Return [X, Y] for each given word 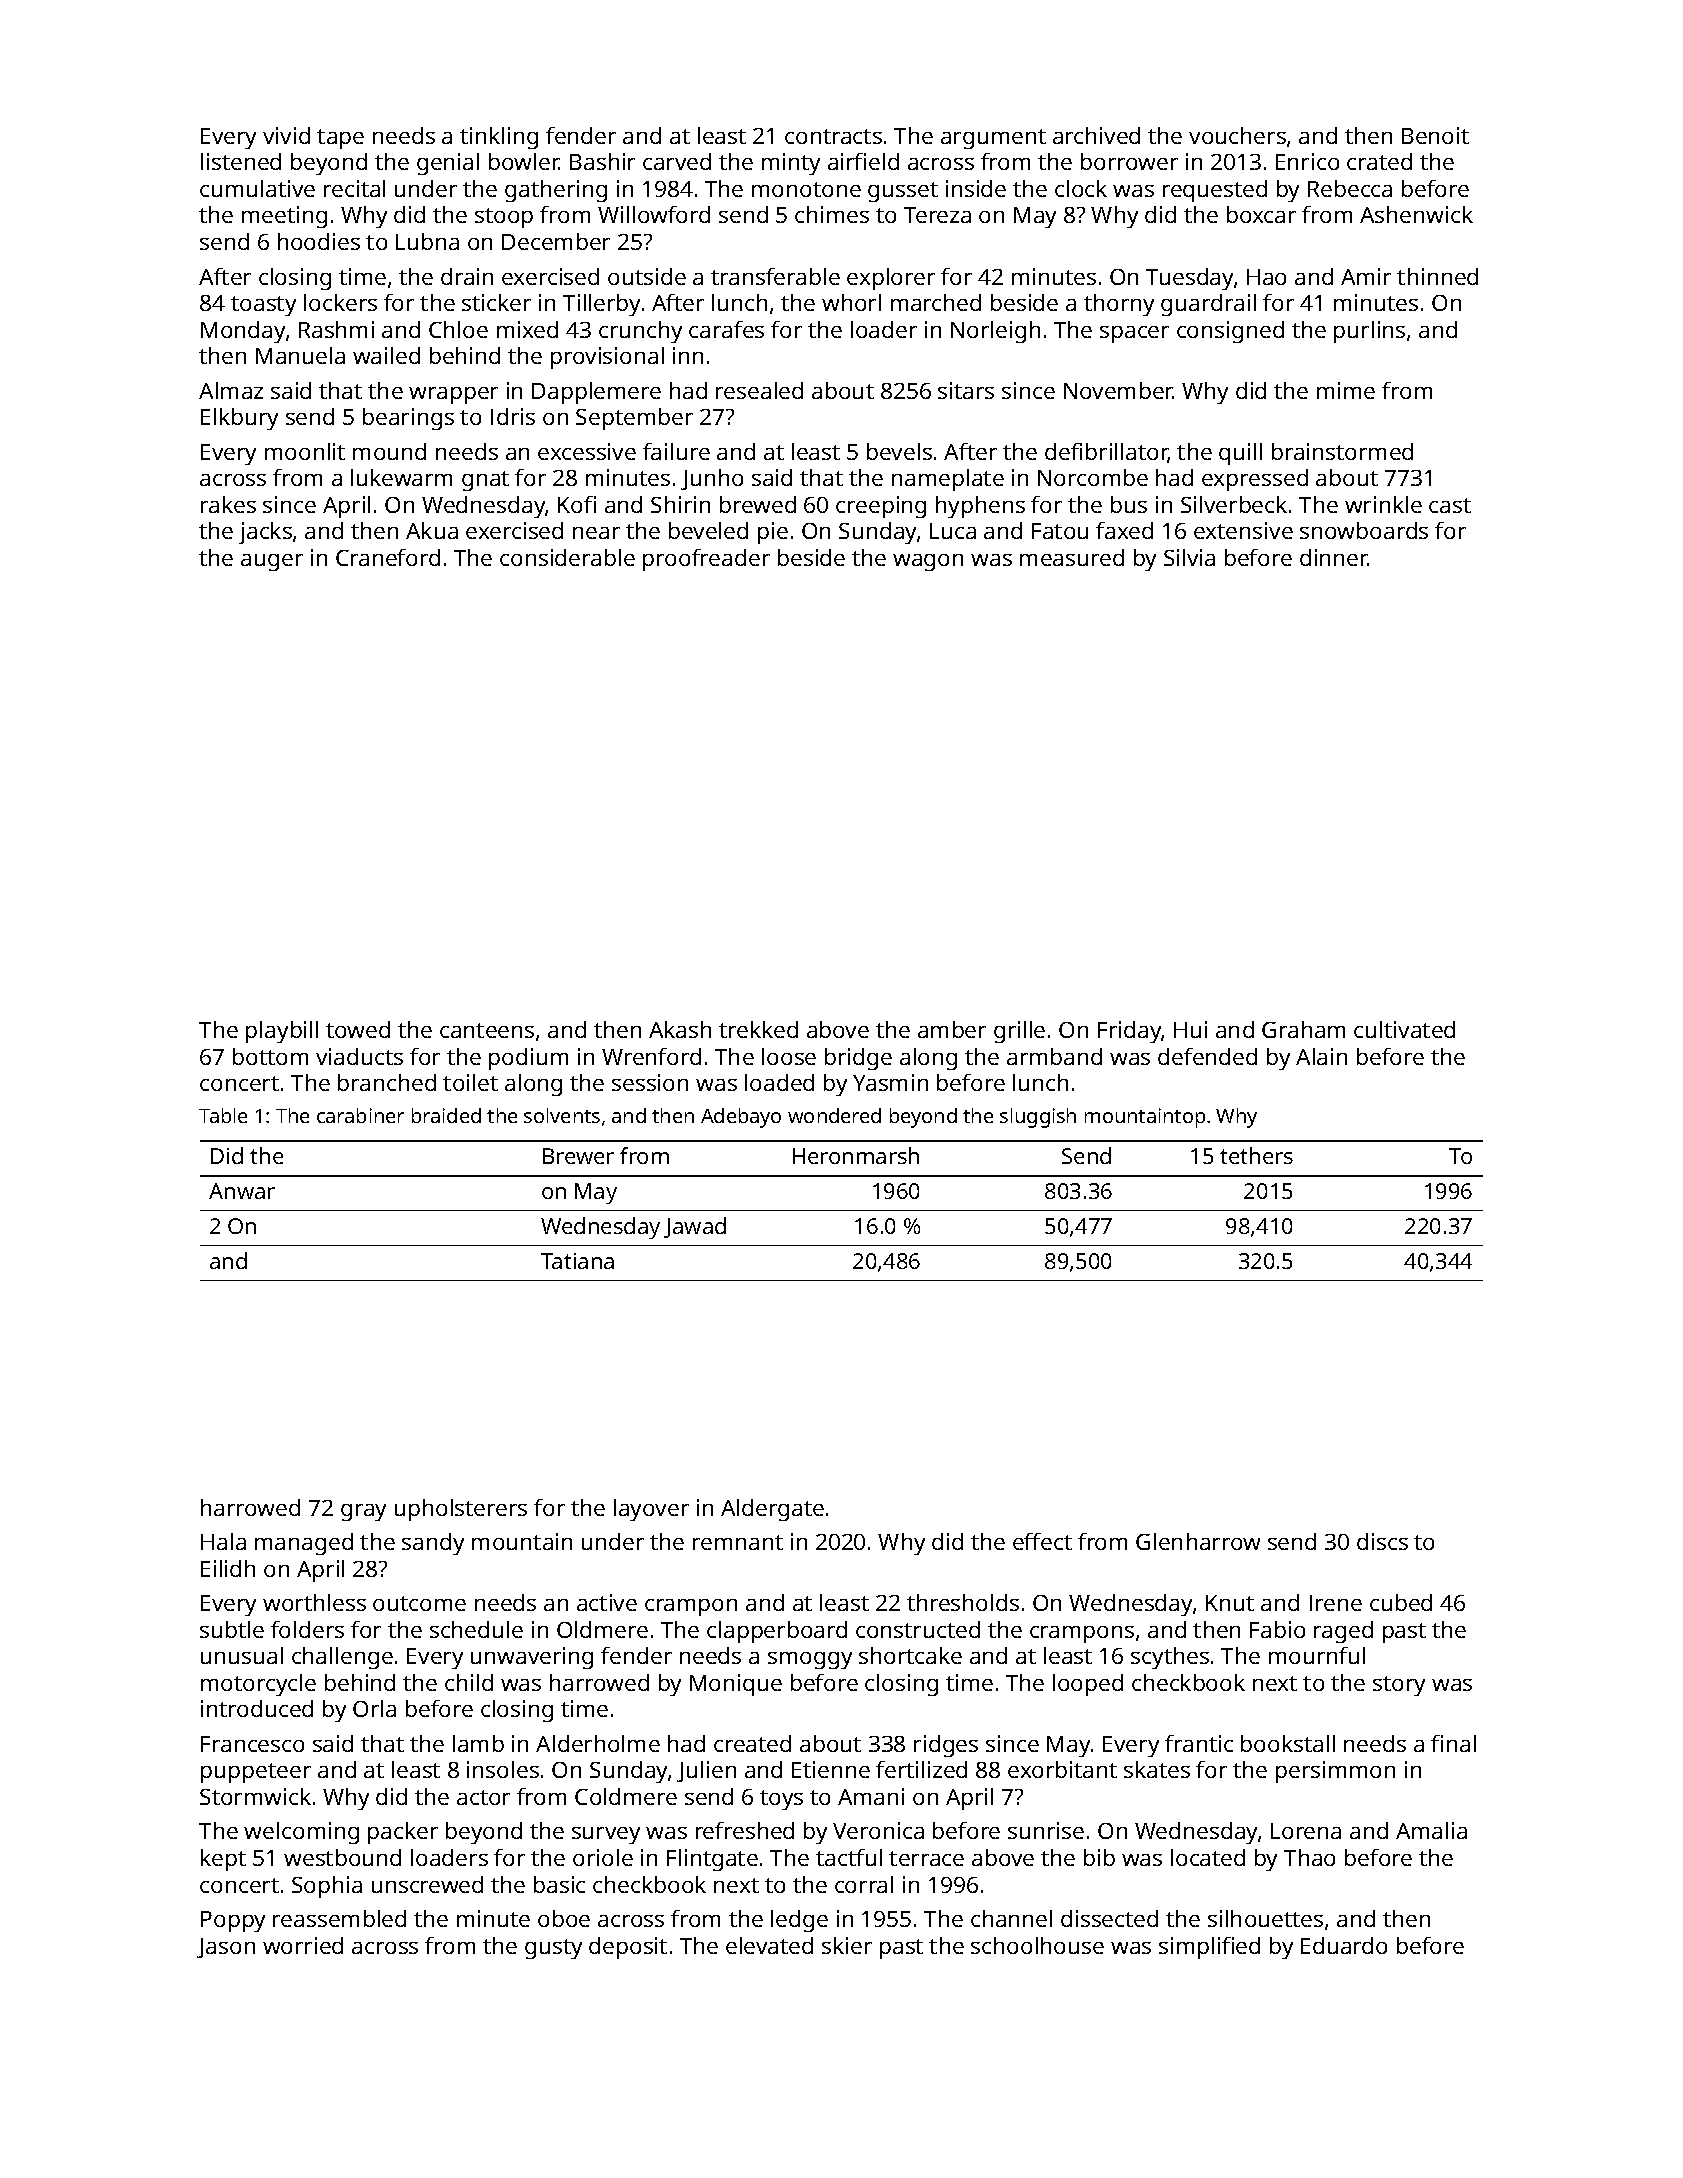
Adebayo [741, 1118]
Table [223, 1115]
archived [1096, 135]
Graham [1303, 1029]
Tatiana [577, 1261]
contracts [833, 136]
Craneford [388, 557]
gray [363, 1512]
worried [303, 1945]
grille [1019, 1032]
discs [1382, 1541]
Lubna [427, 241]
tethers [1256, 1155]
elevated [769, 1945]
